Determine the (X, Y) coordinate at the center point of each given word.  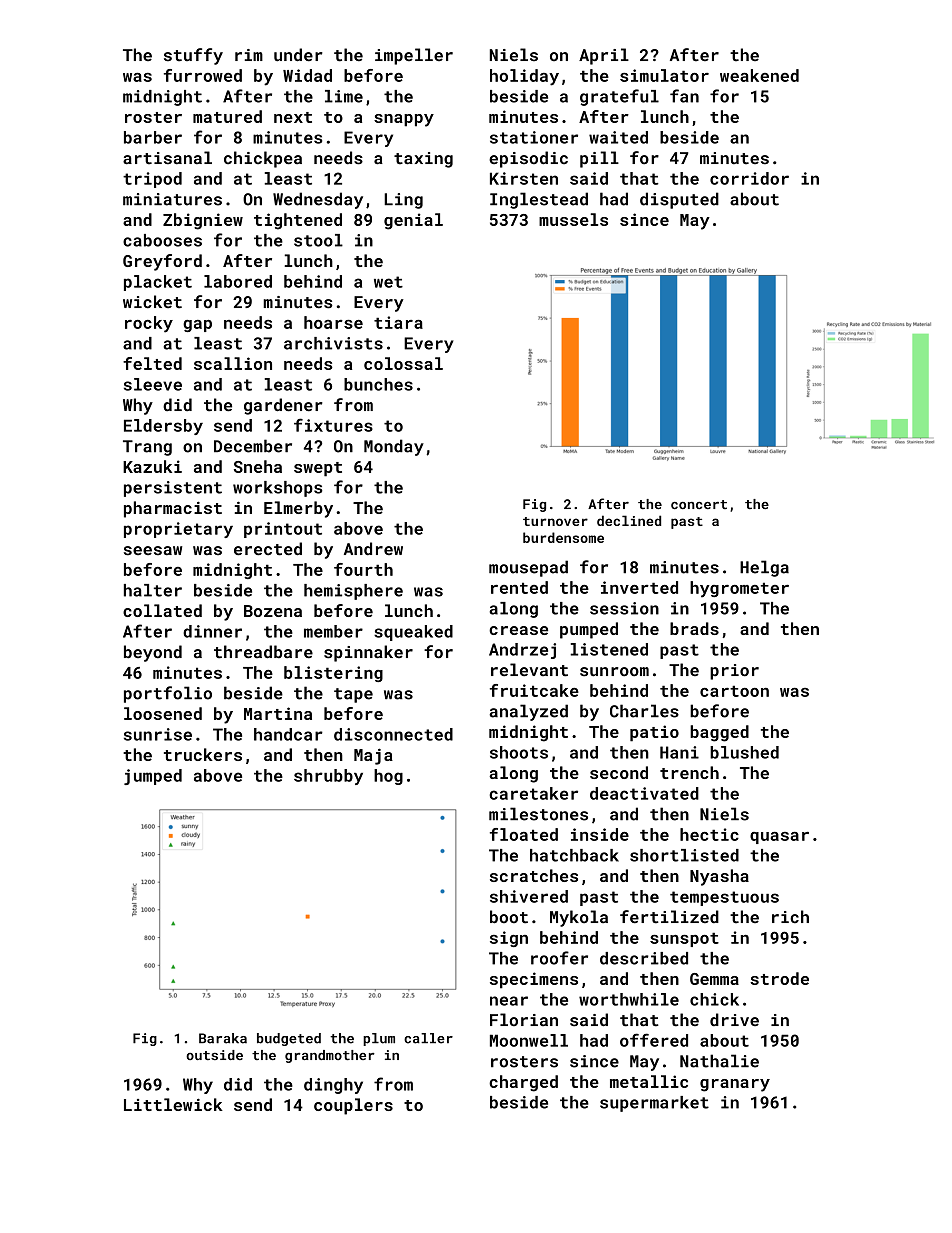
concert (699, 504)
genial (413, 221)
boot (509, 917)
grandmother (330, 1056)
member (333, 631)
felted (152, 363)
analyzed (528, 712)
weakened (759, 75)
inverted (639, 587)
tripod (152, 180)
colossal (403, 363)
